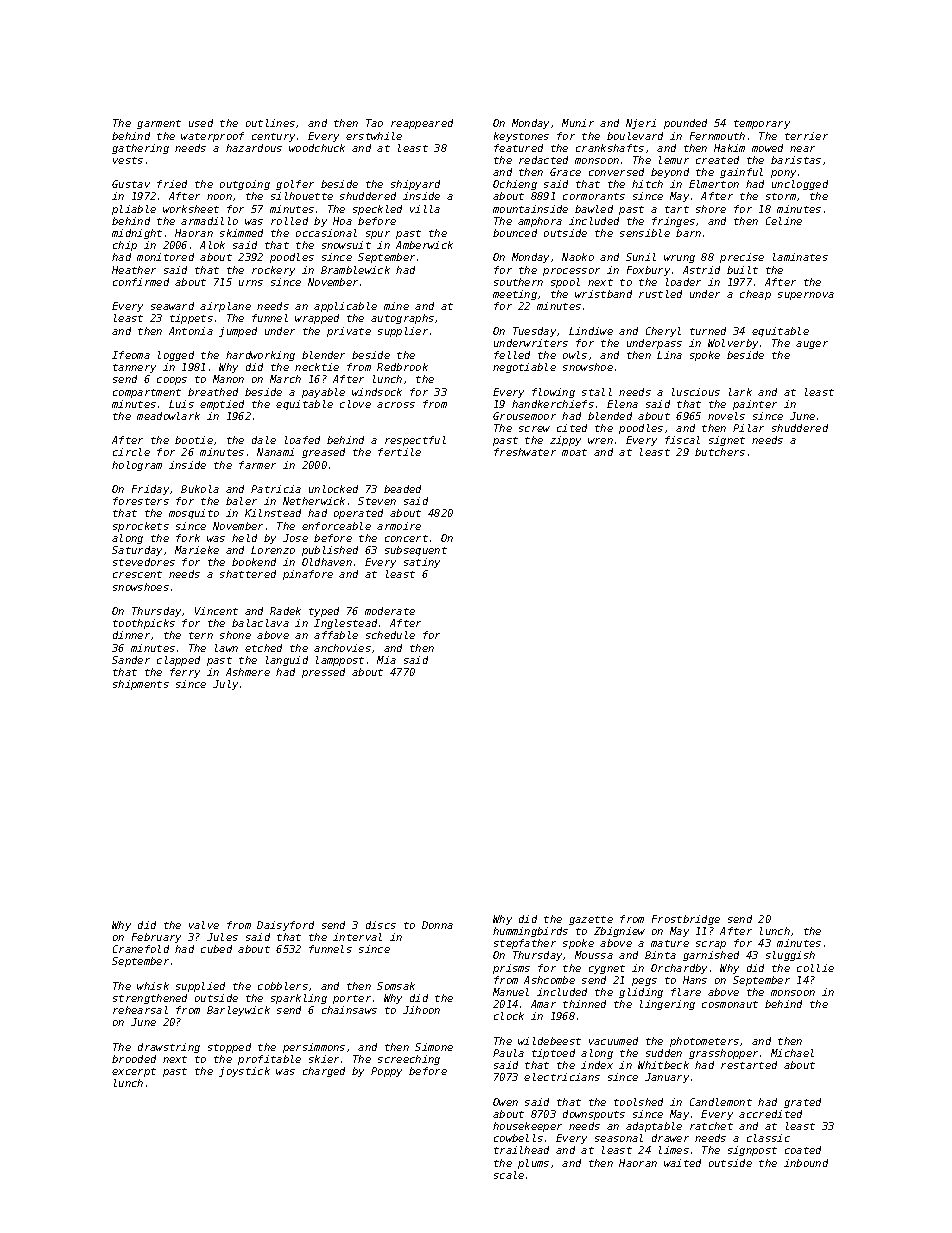 Image resolution: width=952 pixels, height=1233 pixels. I want to click on excerpt, so click(134, 1072).
